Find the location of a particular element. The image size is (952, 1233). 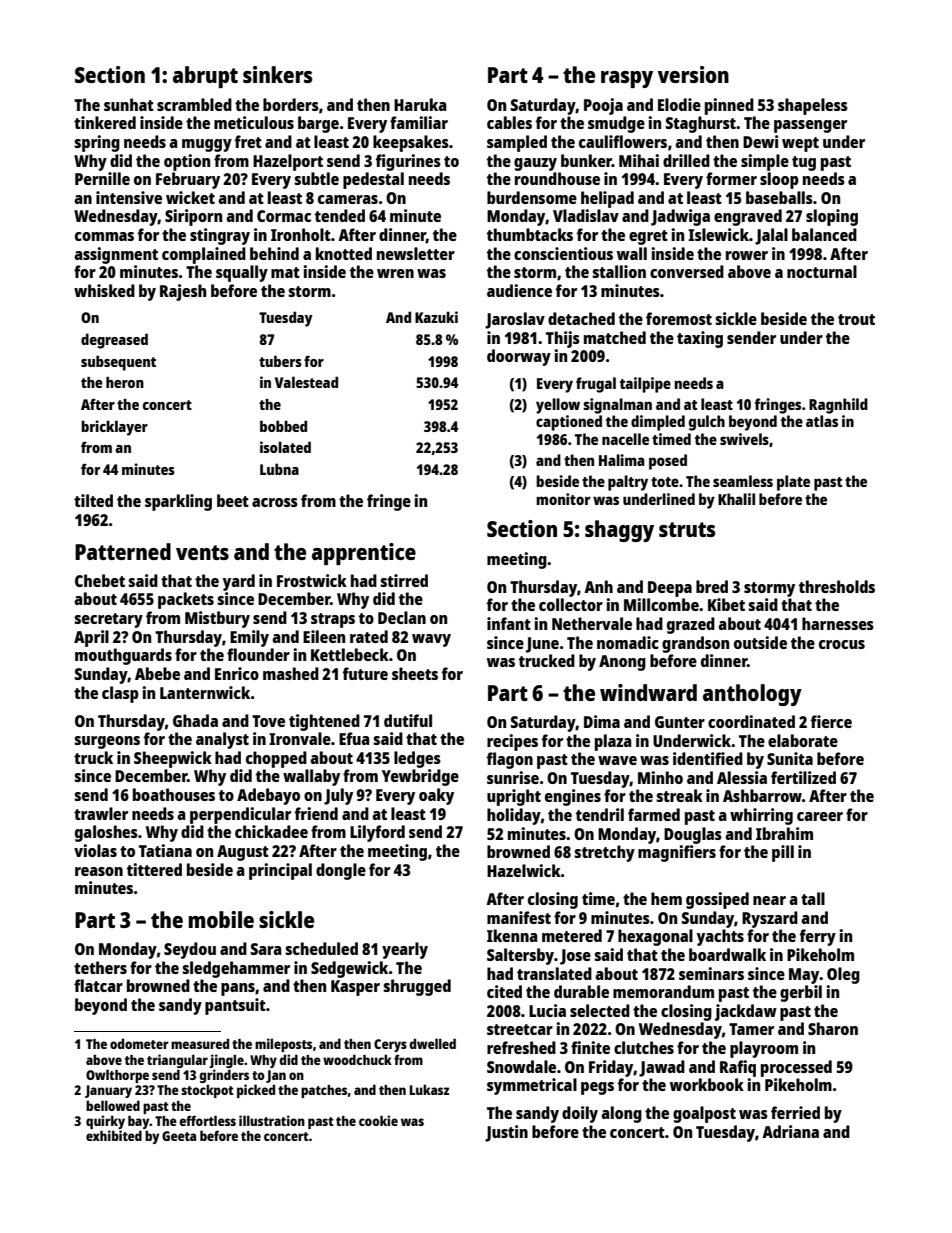

tended is located at coordinates (340, 215).
